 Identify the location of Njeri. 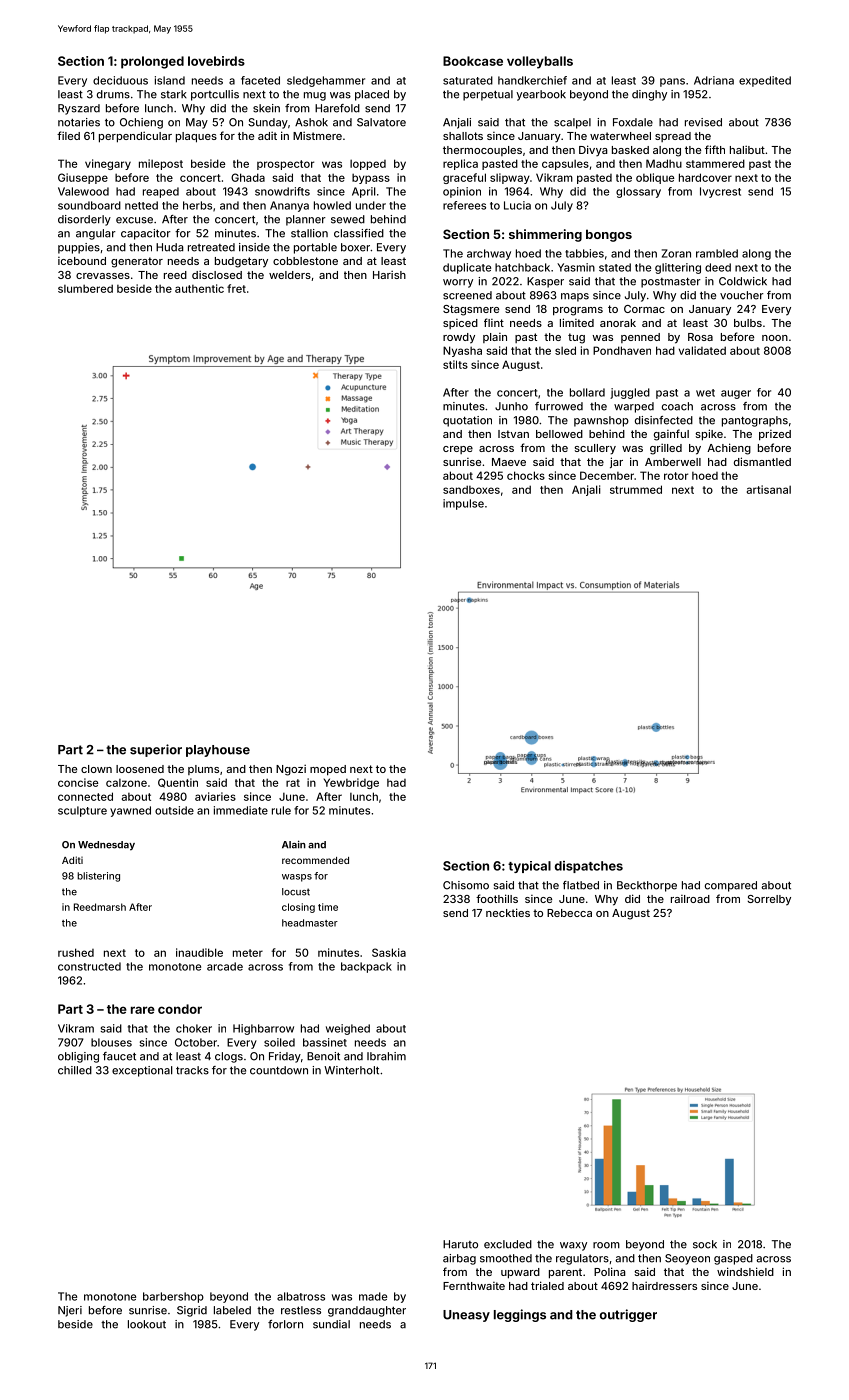
(70, 1311).
